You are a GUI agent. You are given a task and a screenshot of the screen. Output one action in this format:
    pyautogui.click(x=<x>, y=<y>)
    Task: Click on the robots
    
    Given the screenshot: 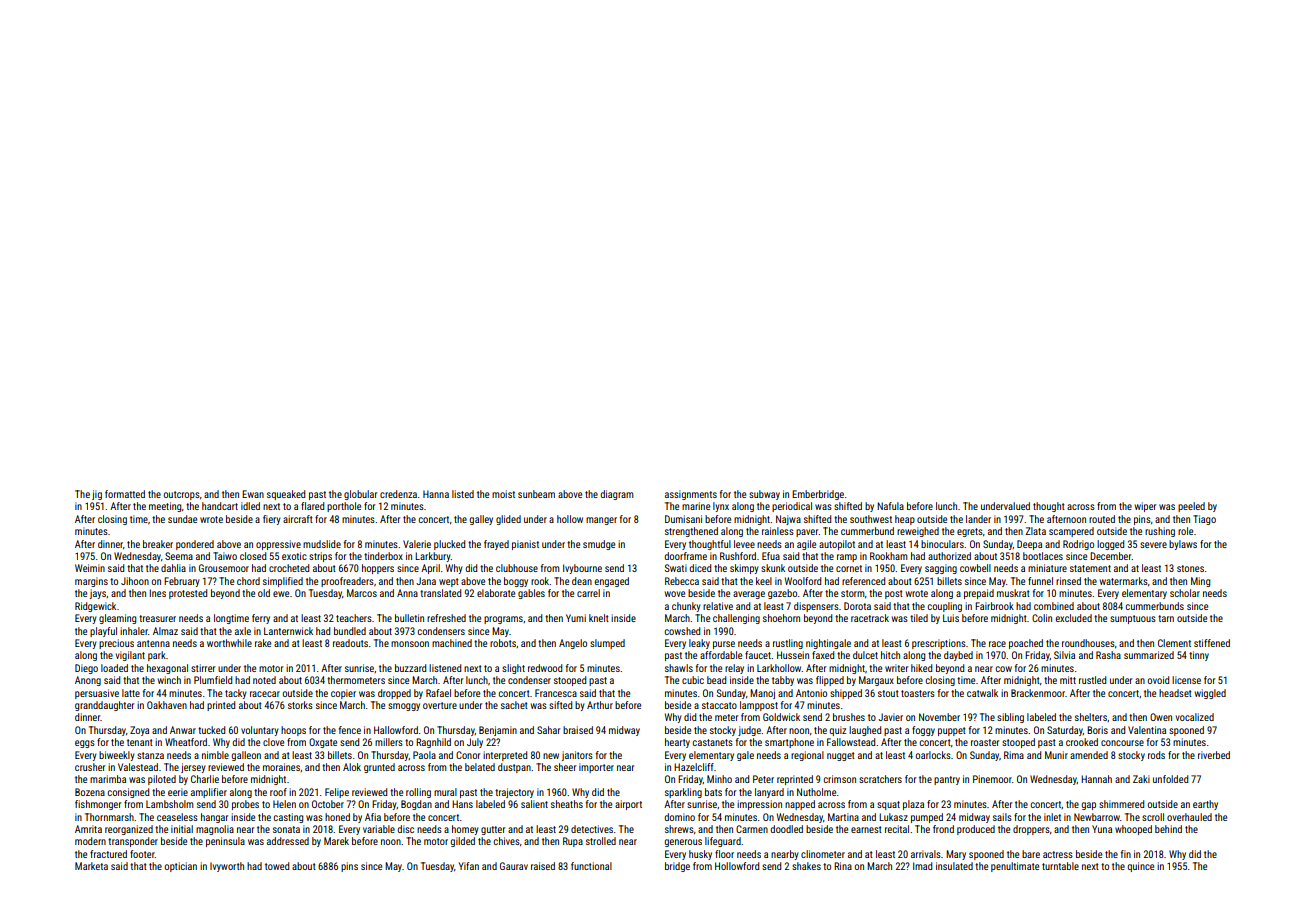 What is the action you would take?
    pyautogui.click(x=503, y=643)
